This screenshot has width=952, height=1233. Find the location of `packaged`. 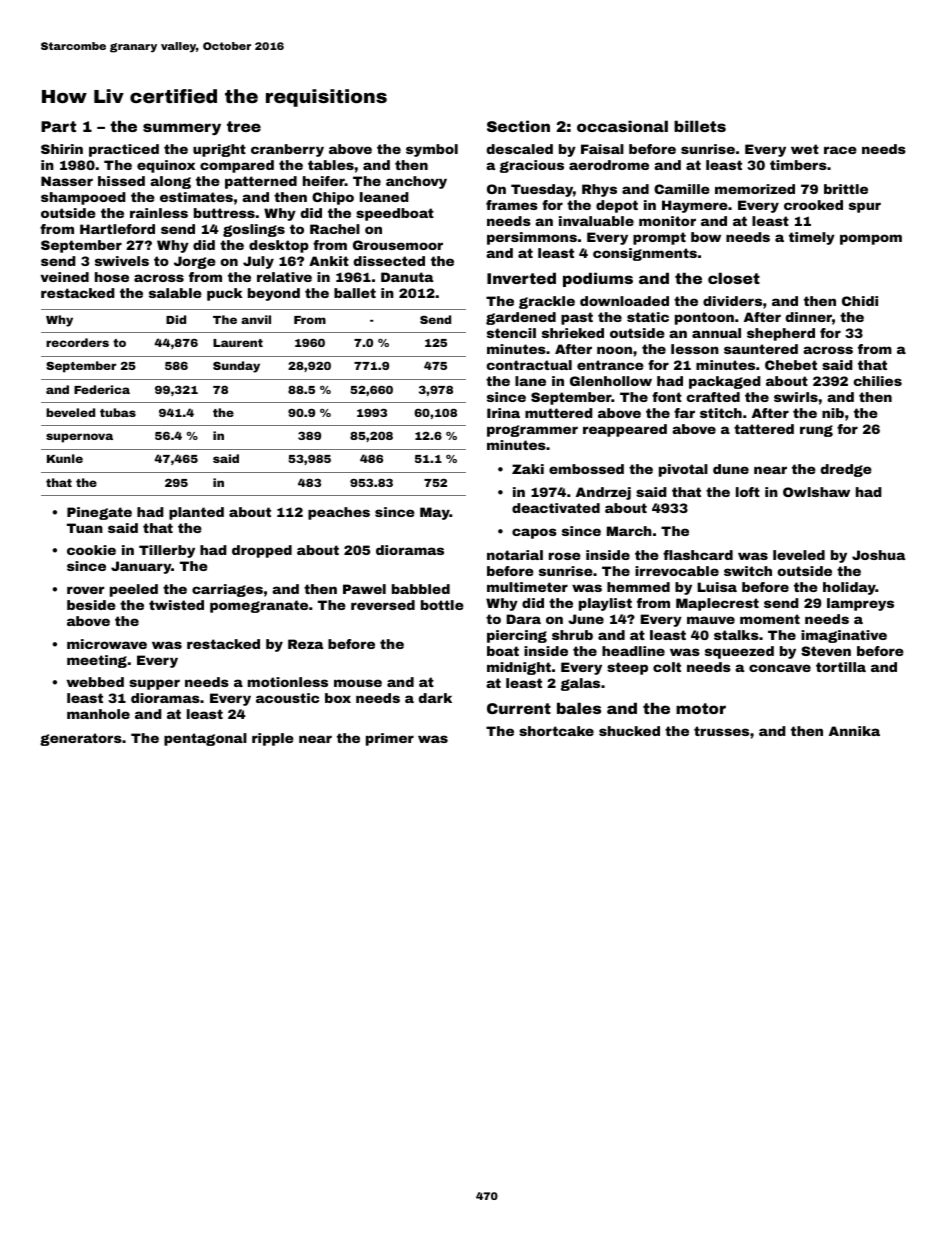

packaged is located at coordinates (725, 382).
